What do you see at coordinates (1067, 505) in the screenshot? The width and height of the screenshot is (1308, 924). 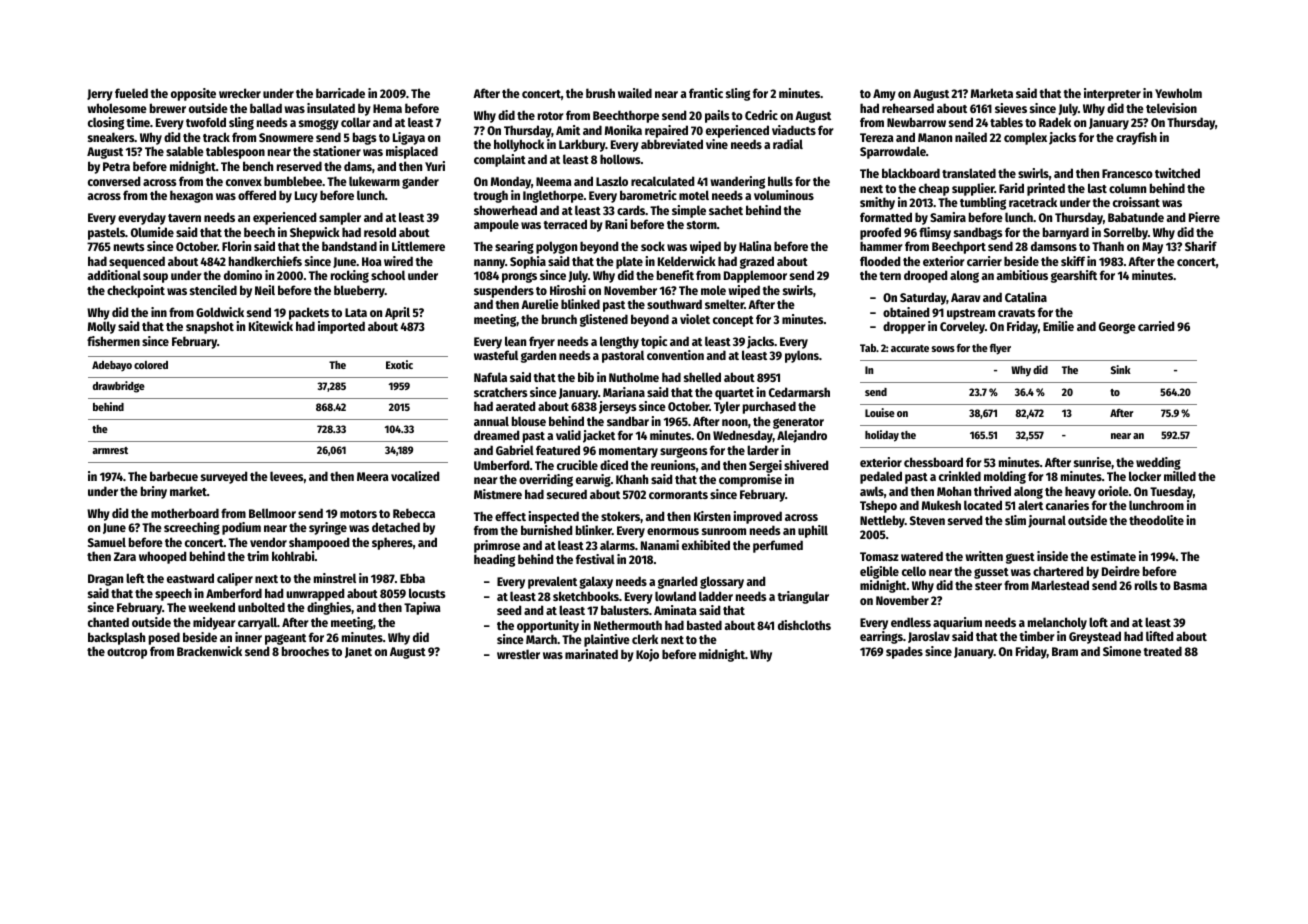 I see `canaries` at bounding box center [1067, 505].
